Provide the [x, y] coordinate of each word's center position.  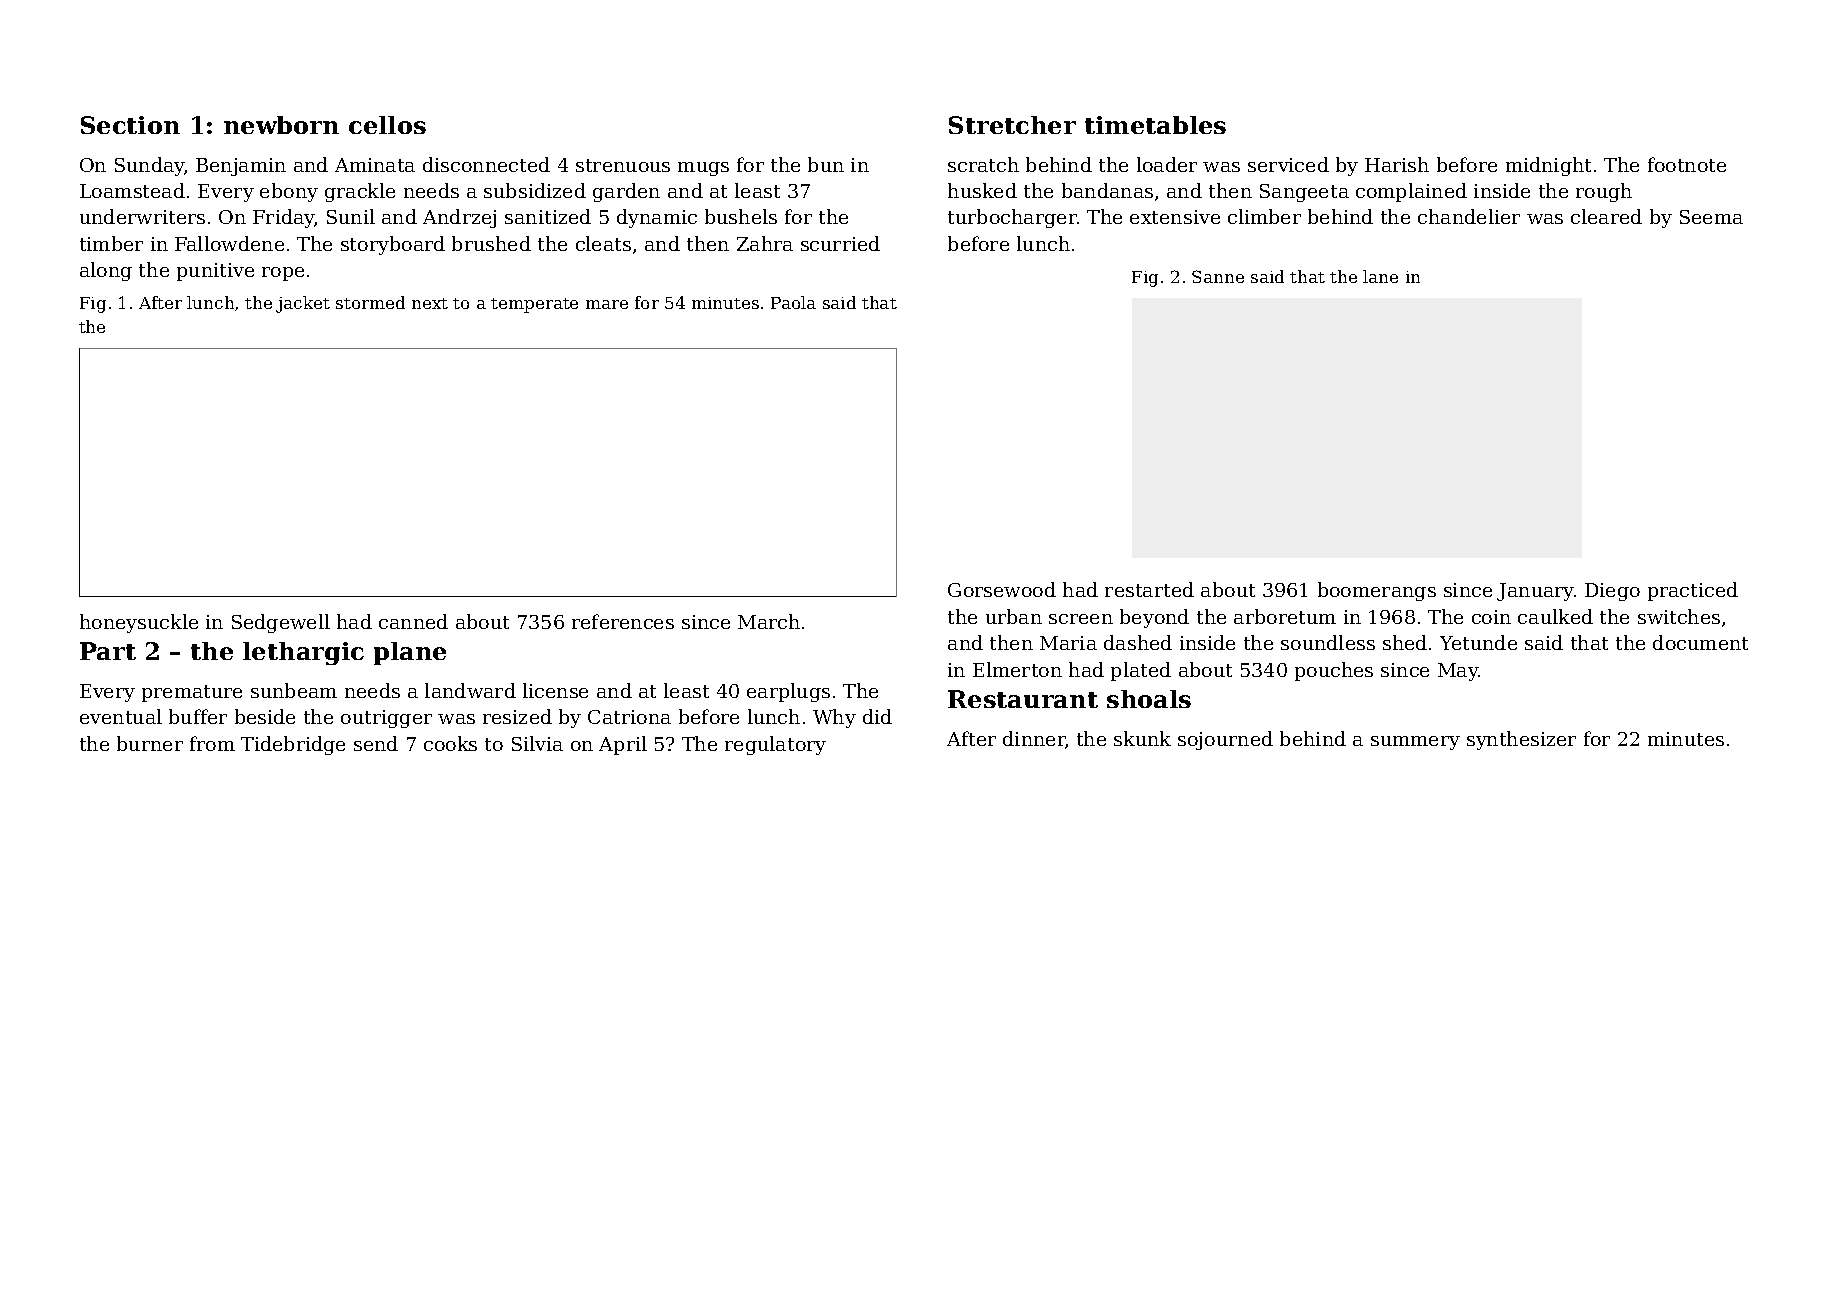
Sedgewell [281, 623]
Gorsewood [1002, 589]
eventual [121, 716]
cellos [387, 125]
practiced [1693, 591]
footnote [1687, 164]
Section [130, 125]
